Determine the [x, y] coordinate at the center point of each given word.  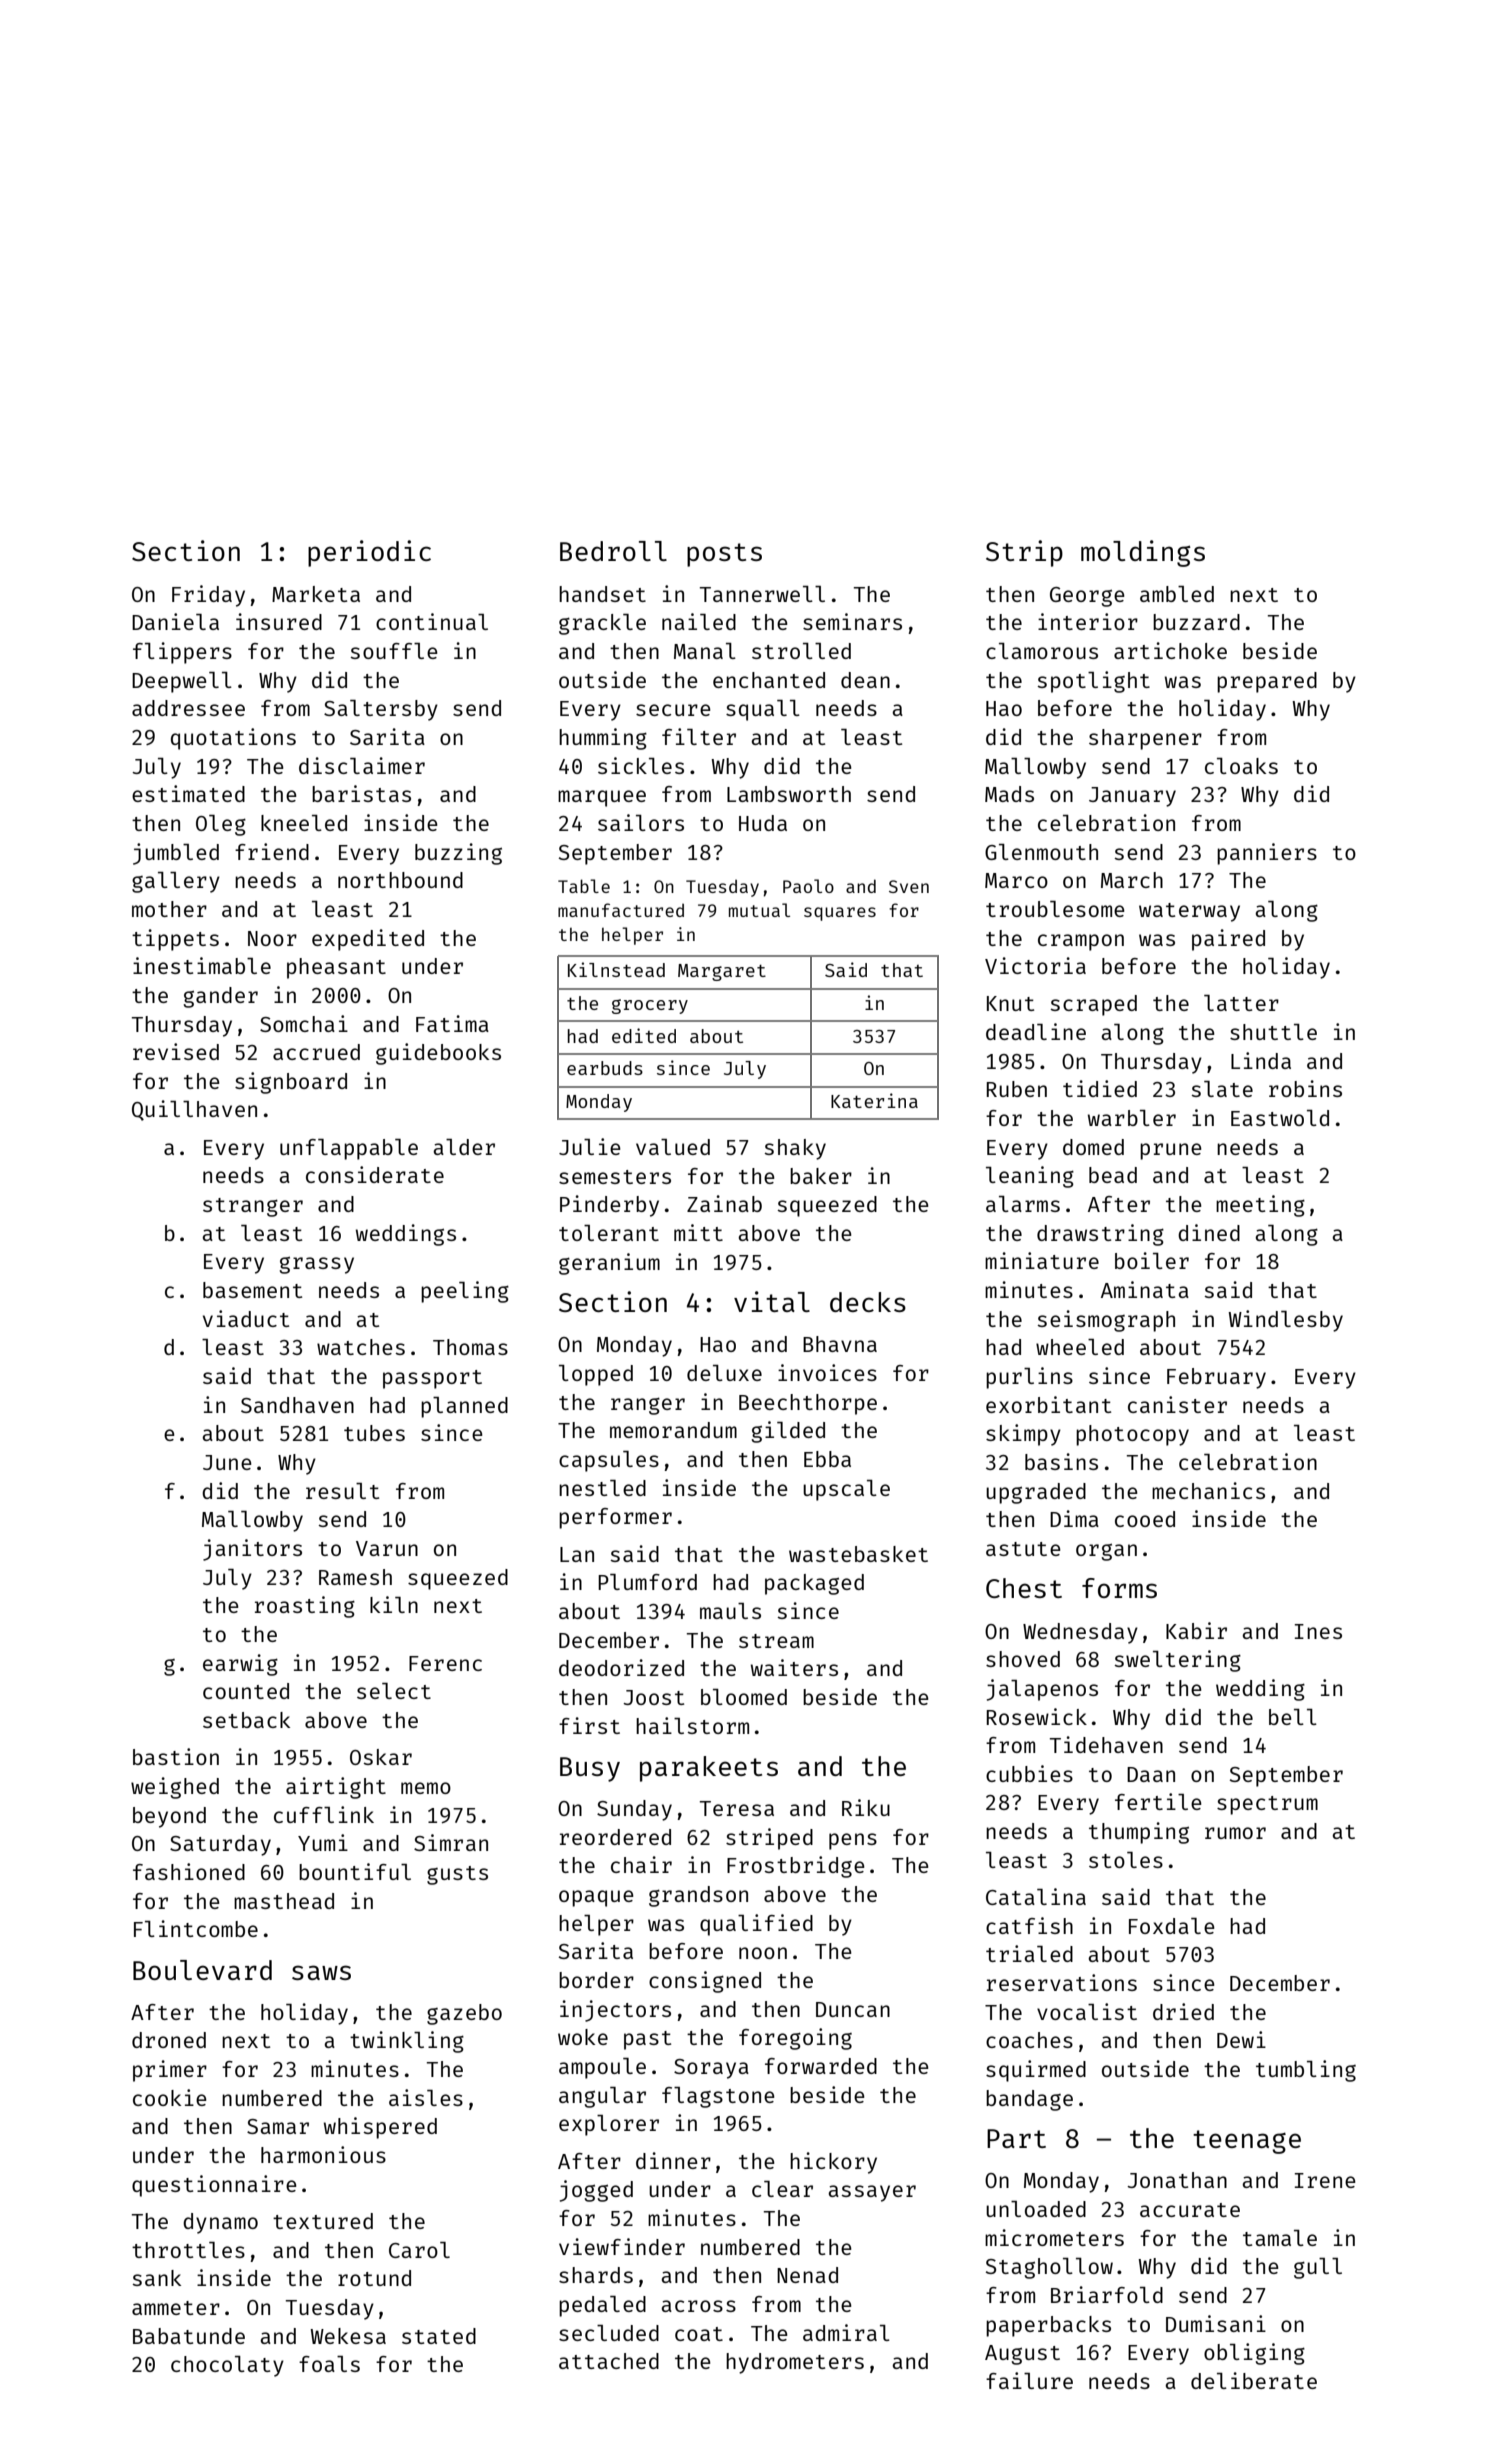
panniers [1267, 854]
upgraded [1036, 1493]
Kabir [1196, 1630]
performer [615, 1518]
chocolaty [227, 2366]
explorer [609, 2125]
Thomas [470, 1347]
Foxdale [1172, 1926]
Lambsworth [789, 794]
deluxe [724, 1373]
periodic [369, 553]
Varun [387, 1548]
